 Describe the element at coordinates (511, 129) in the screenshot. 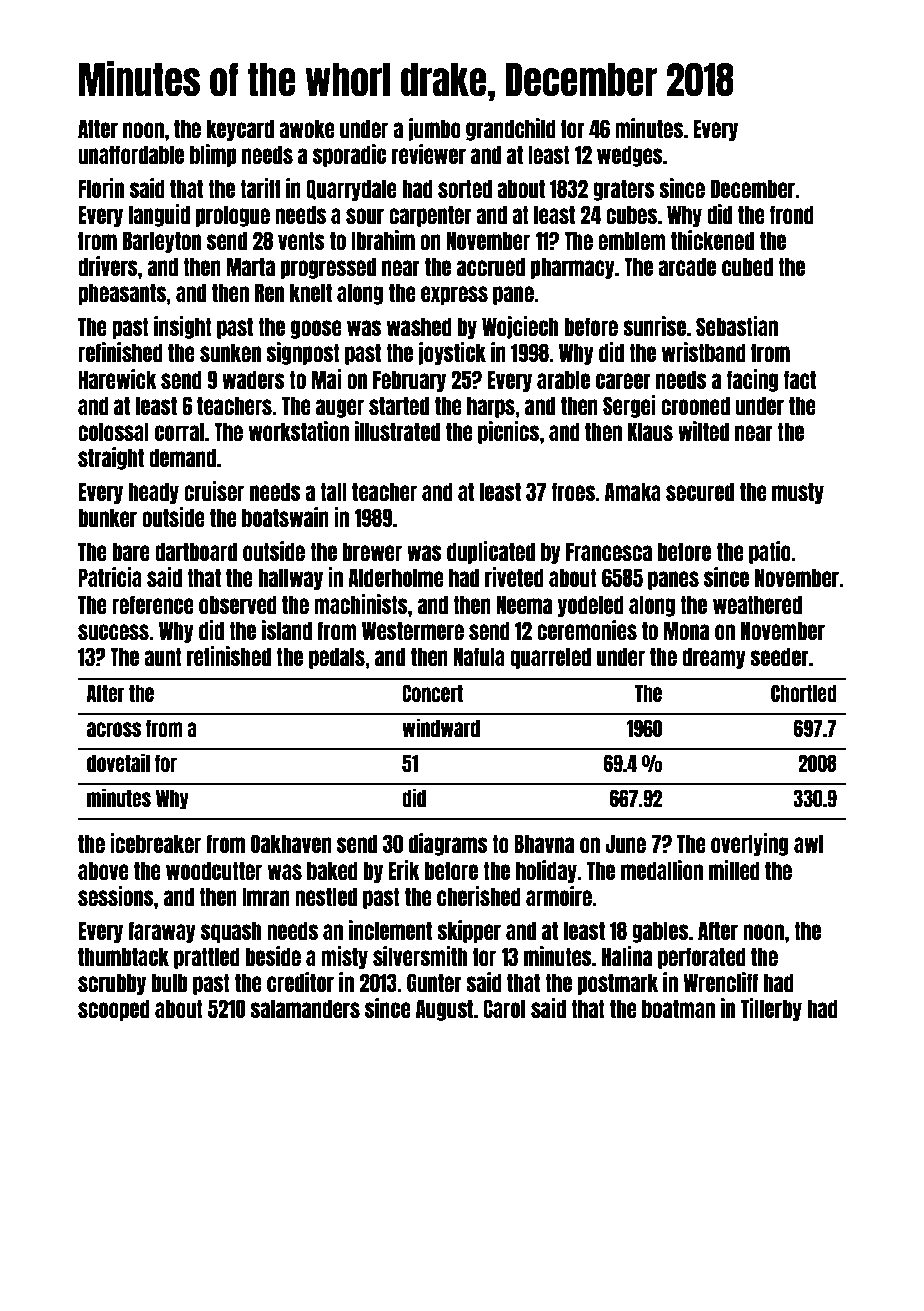

I see `grandchild` at that location.
